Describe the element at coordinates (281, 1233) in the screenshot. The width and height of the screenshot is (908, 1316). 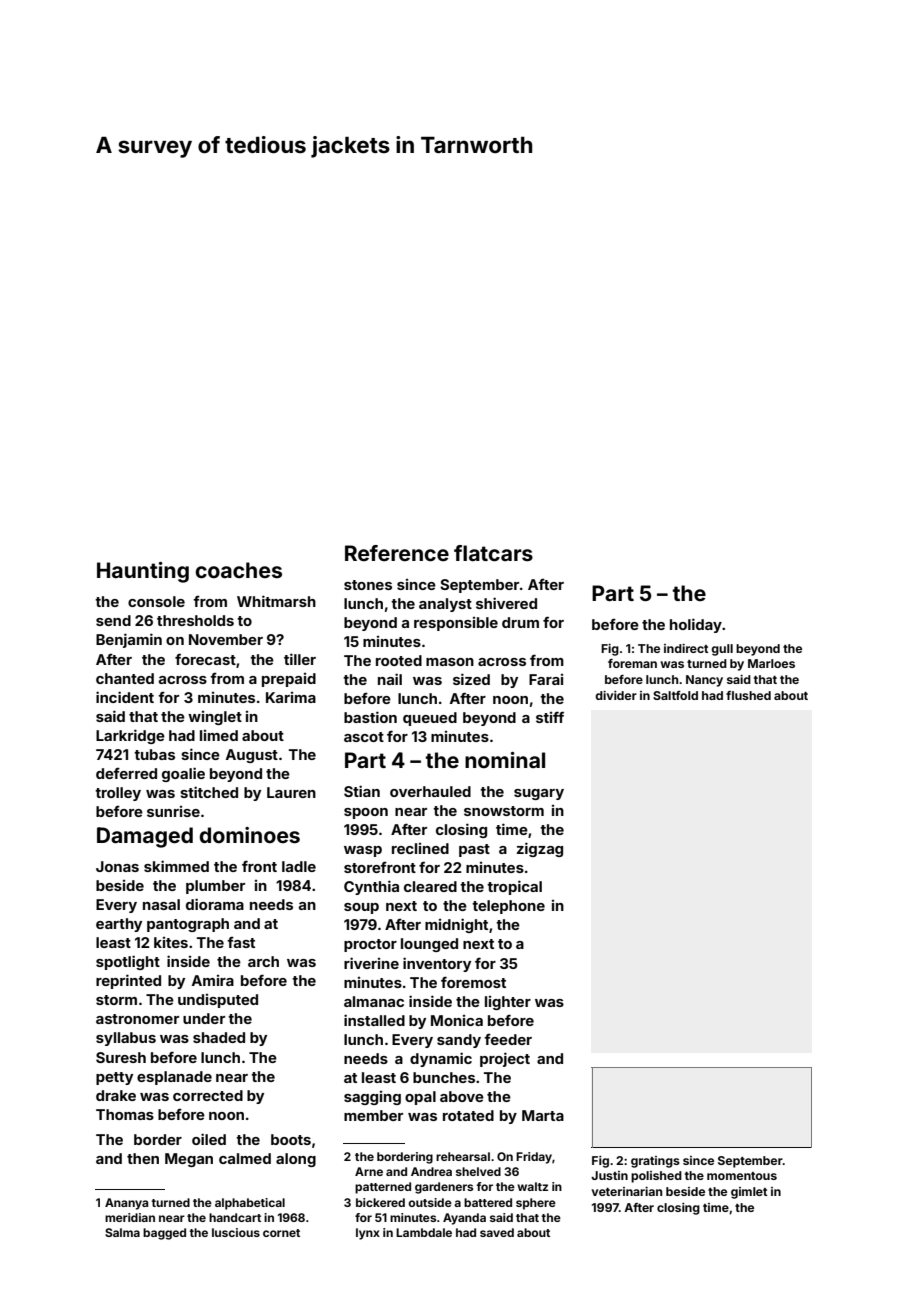
I see `cornet` at that location.
